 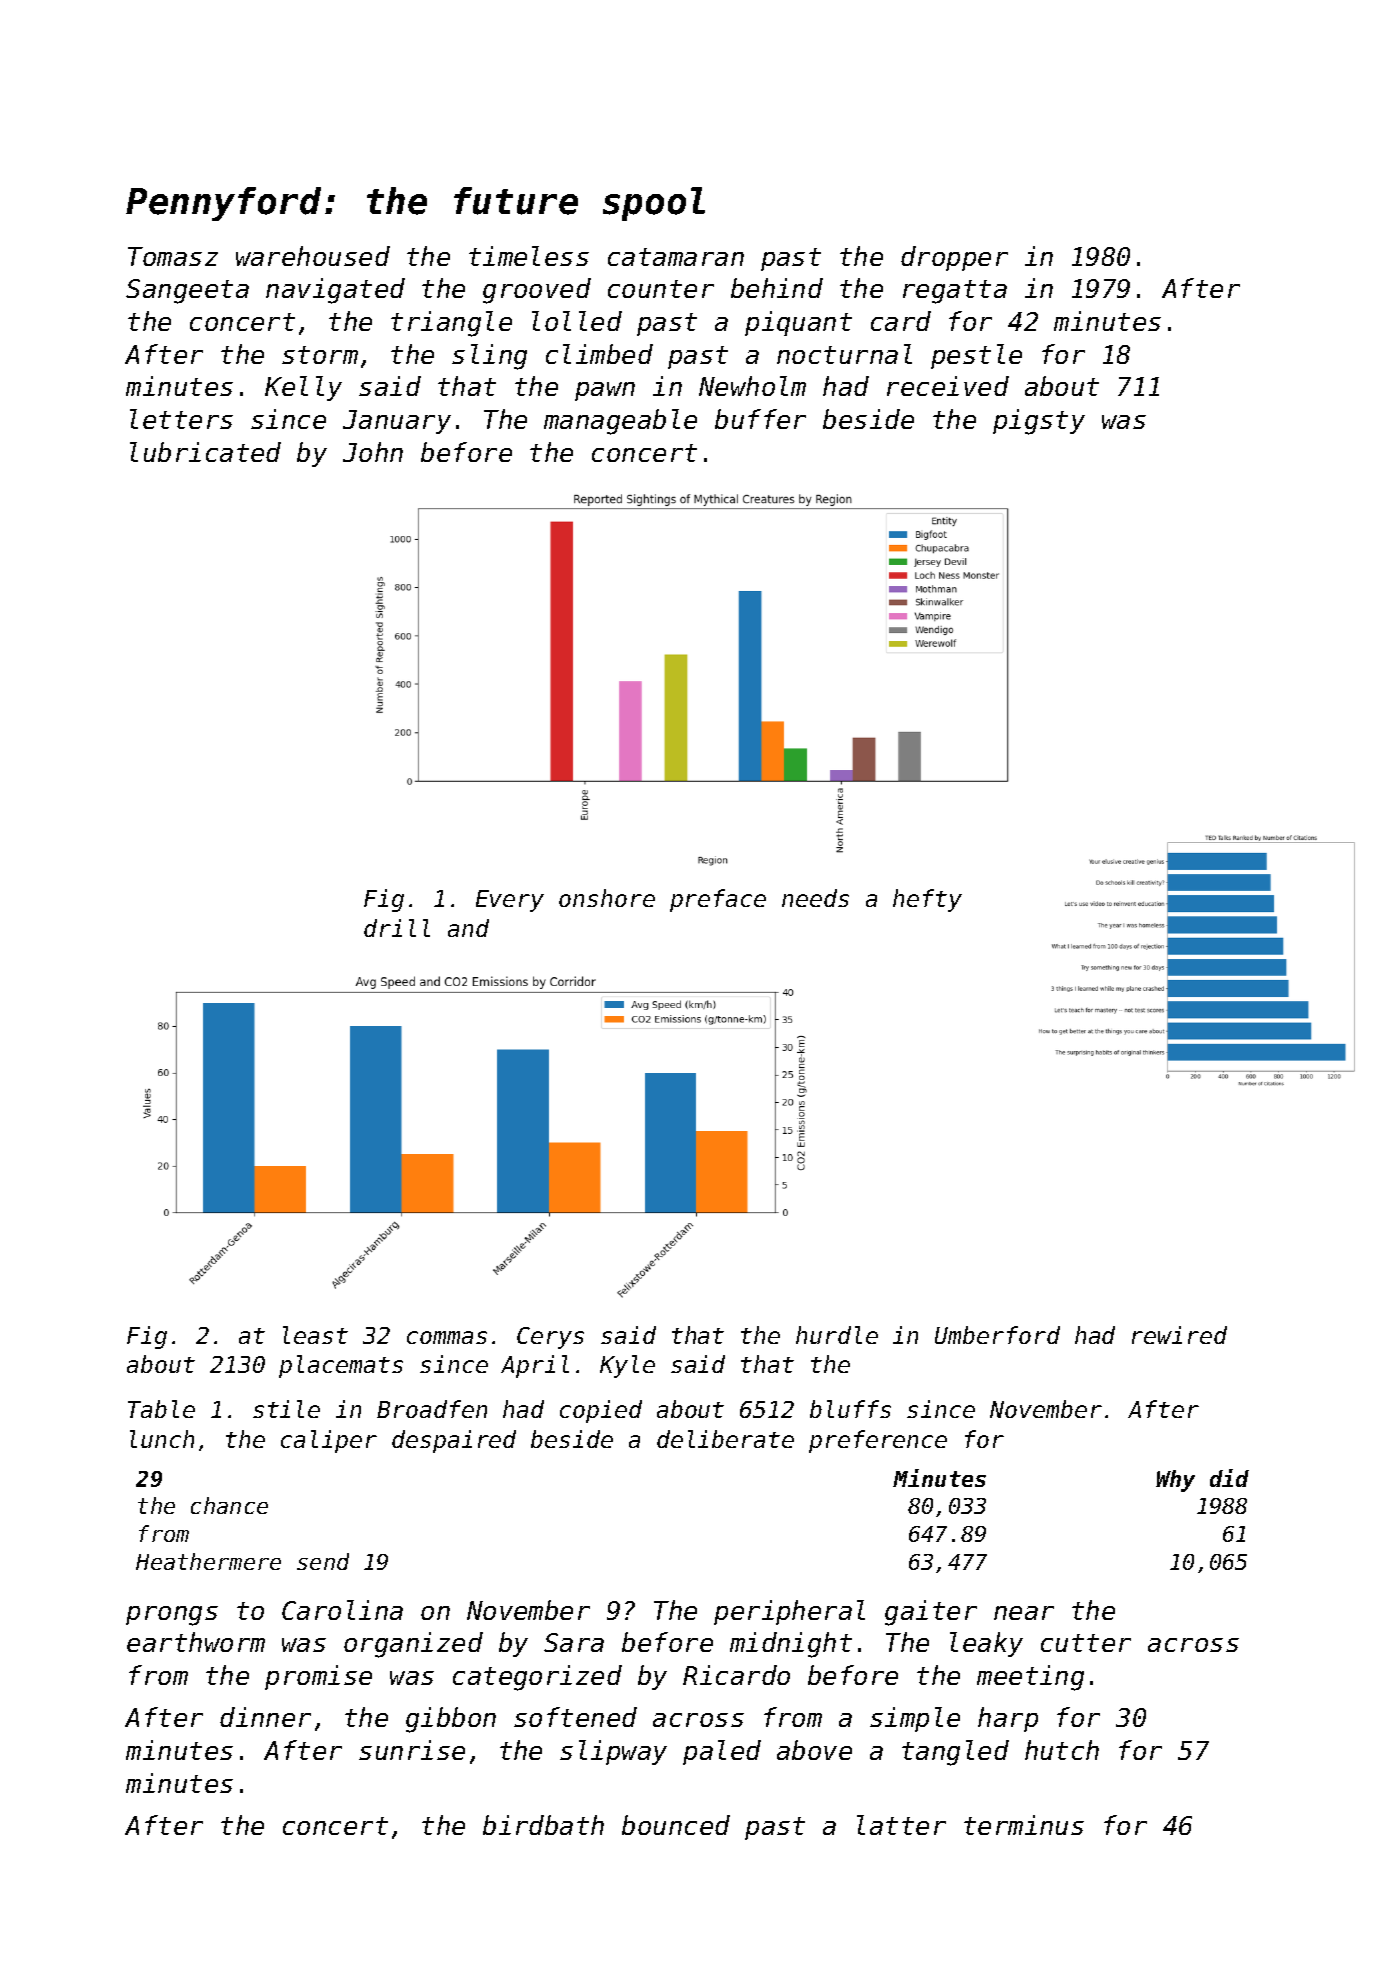 What do you see at coordinates (607, 898) in the page?
I see `onshore` at bounding box center [607, 898].
